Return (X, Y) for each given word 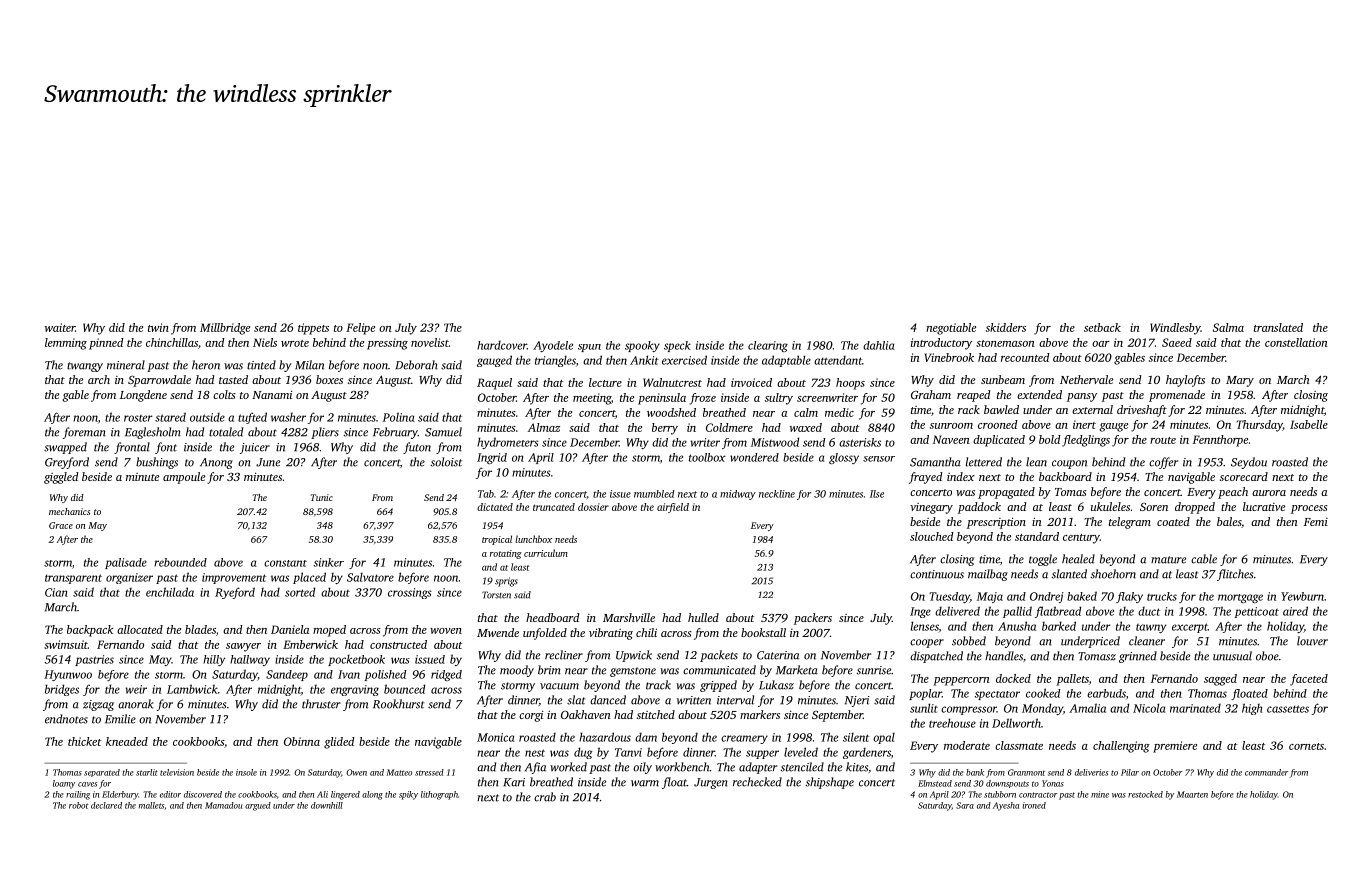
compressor (969, 710)
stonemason (1005, 343)
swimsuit (66, 644)
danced (608, 700)
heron (206, 365)
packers (813, 619)
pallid (1017, 612)
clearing (768, 346)
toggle (1043, 560)
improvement (234, 578)
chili (646, 632)
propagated (1006, 493)
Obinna (302, 741)
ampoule (184, 478)
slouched (932, 536)
